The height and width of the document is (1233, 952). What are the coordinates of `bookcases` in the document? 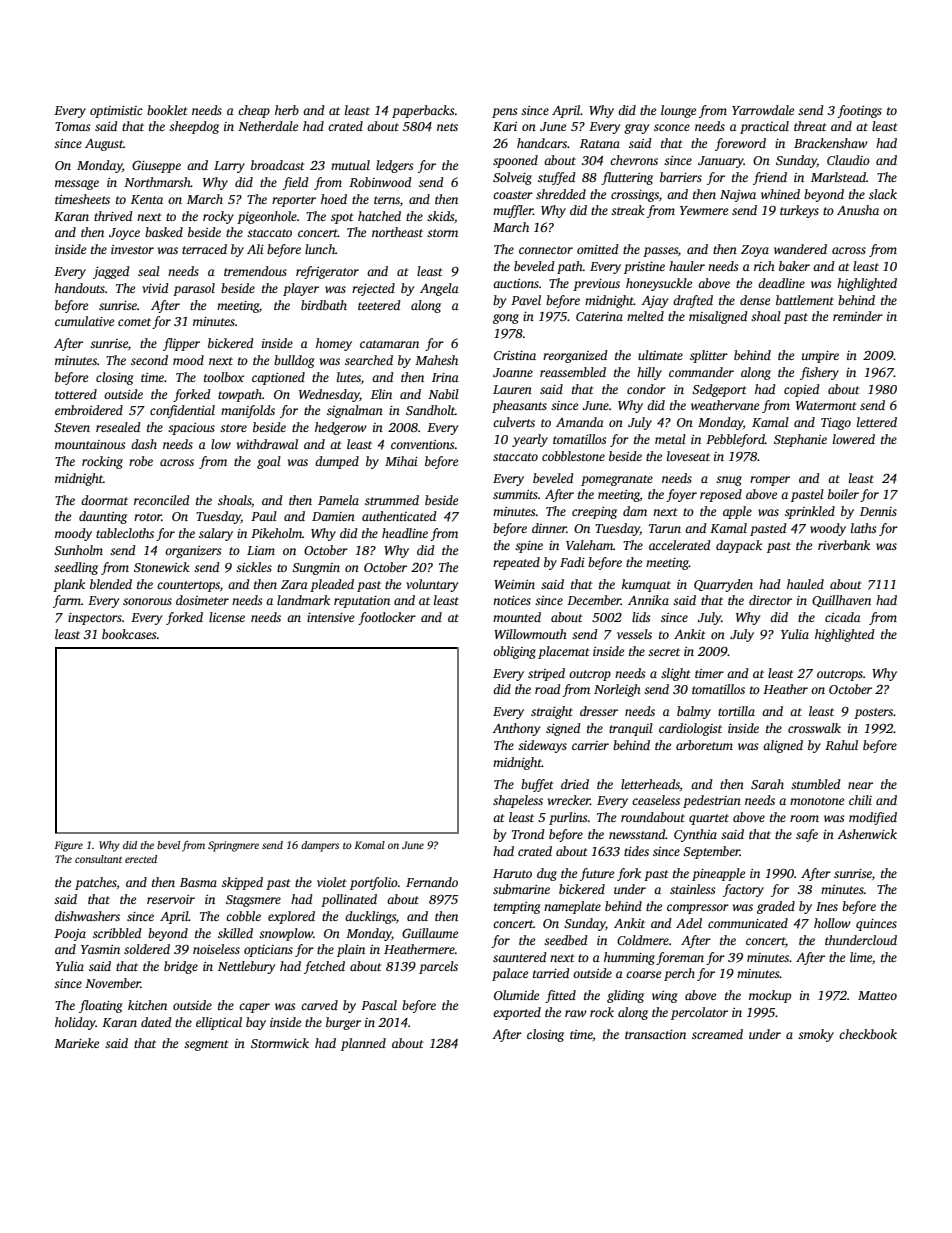 It's located at (129, 634).
